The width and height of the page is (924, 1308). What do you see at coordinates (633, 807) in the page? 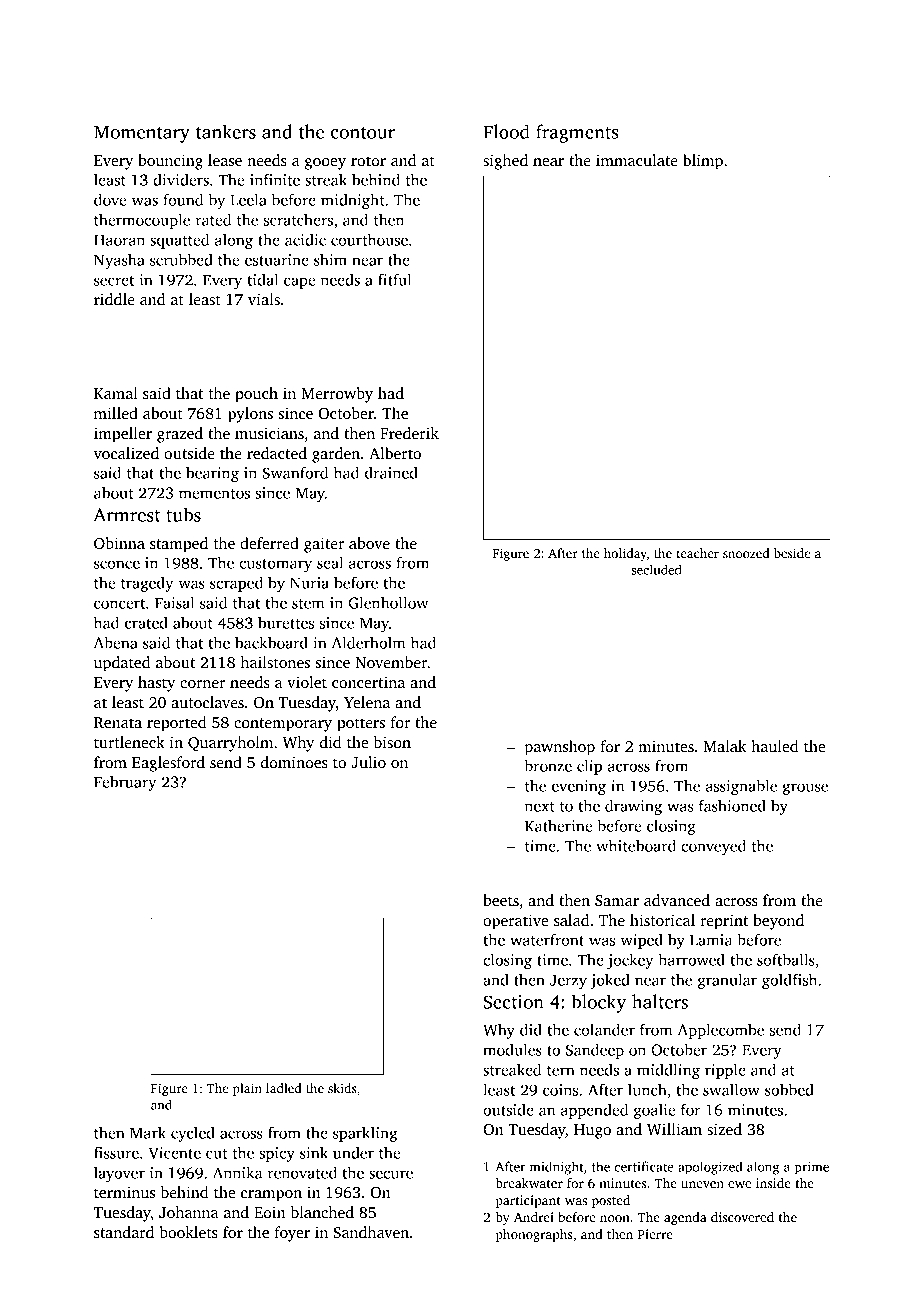
I see `drawing` at bounding box center [633, 807].
